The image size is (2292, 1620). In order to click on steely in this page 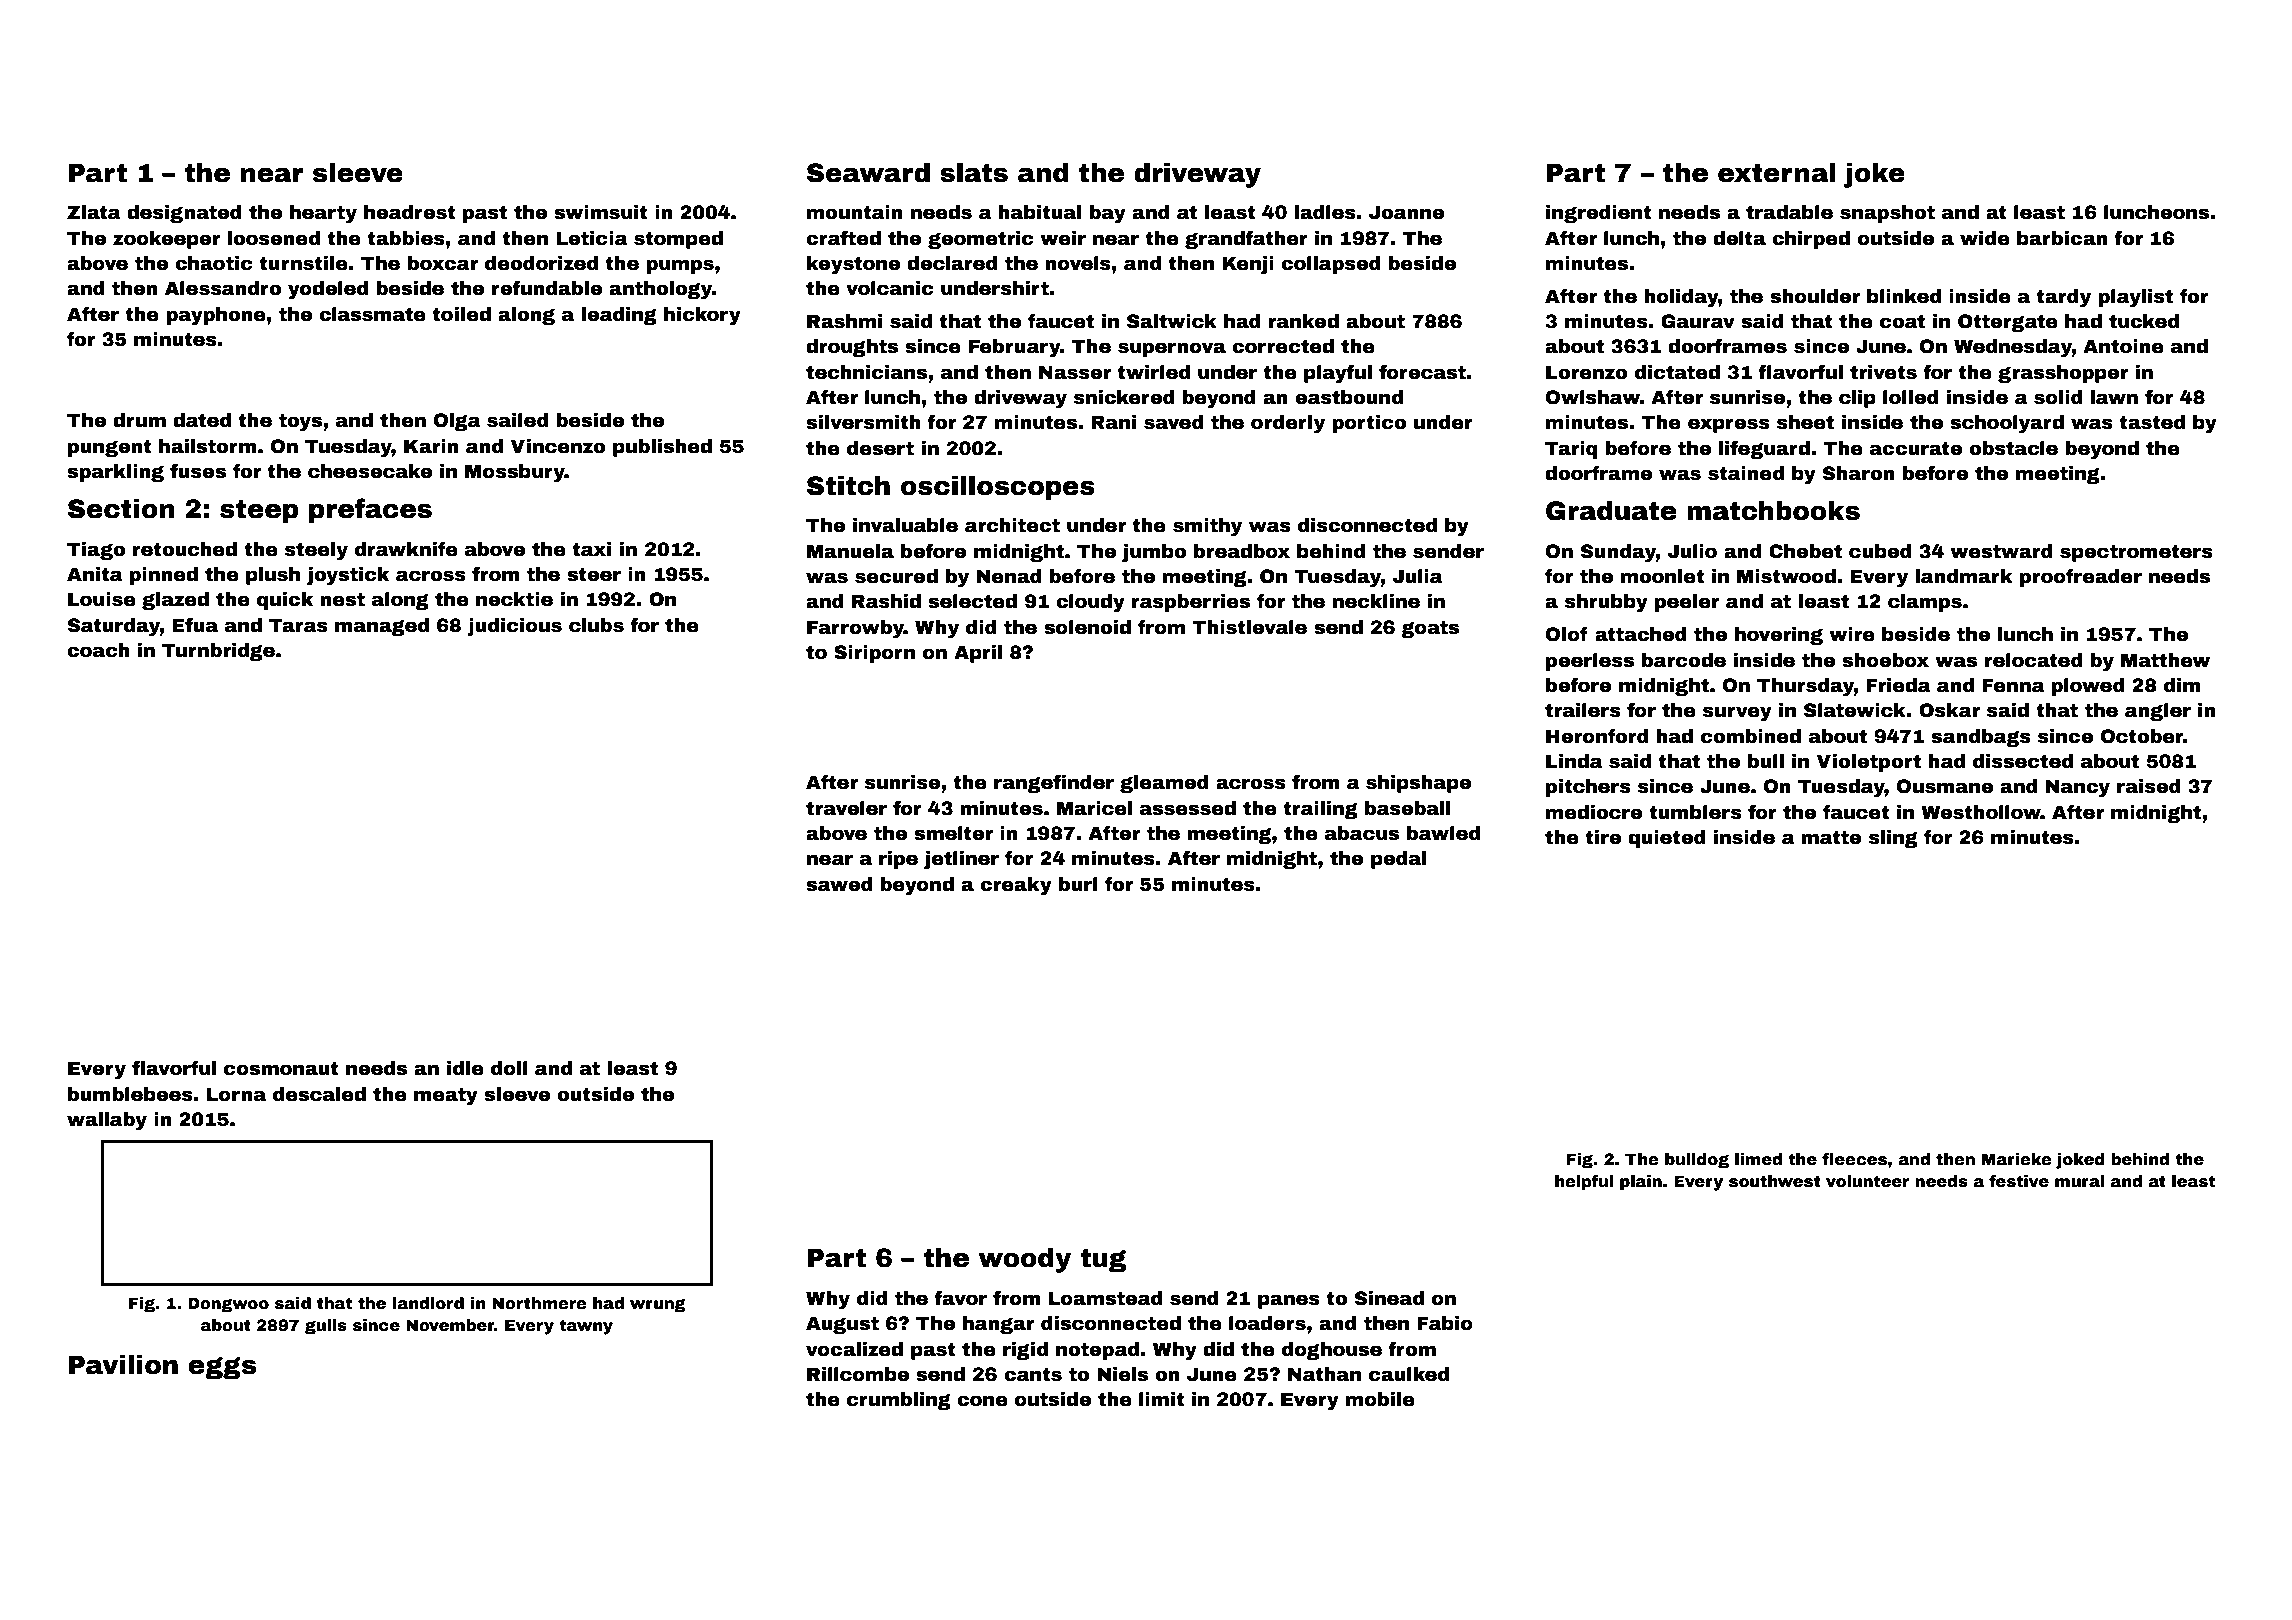, I will do `click(316, 551)`.
